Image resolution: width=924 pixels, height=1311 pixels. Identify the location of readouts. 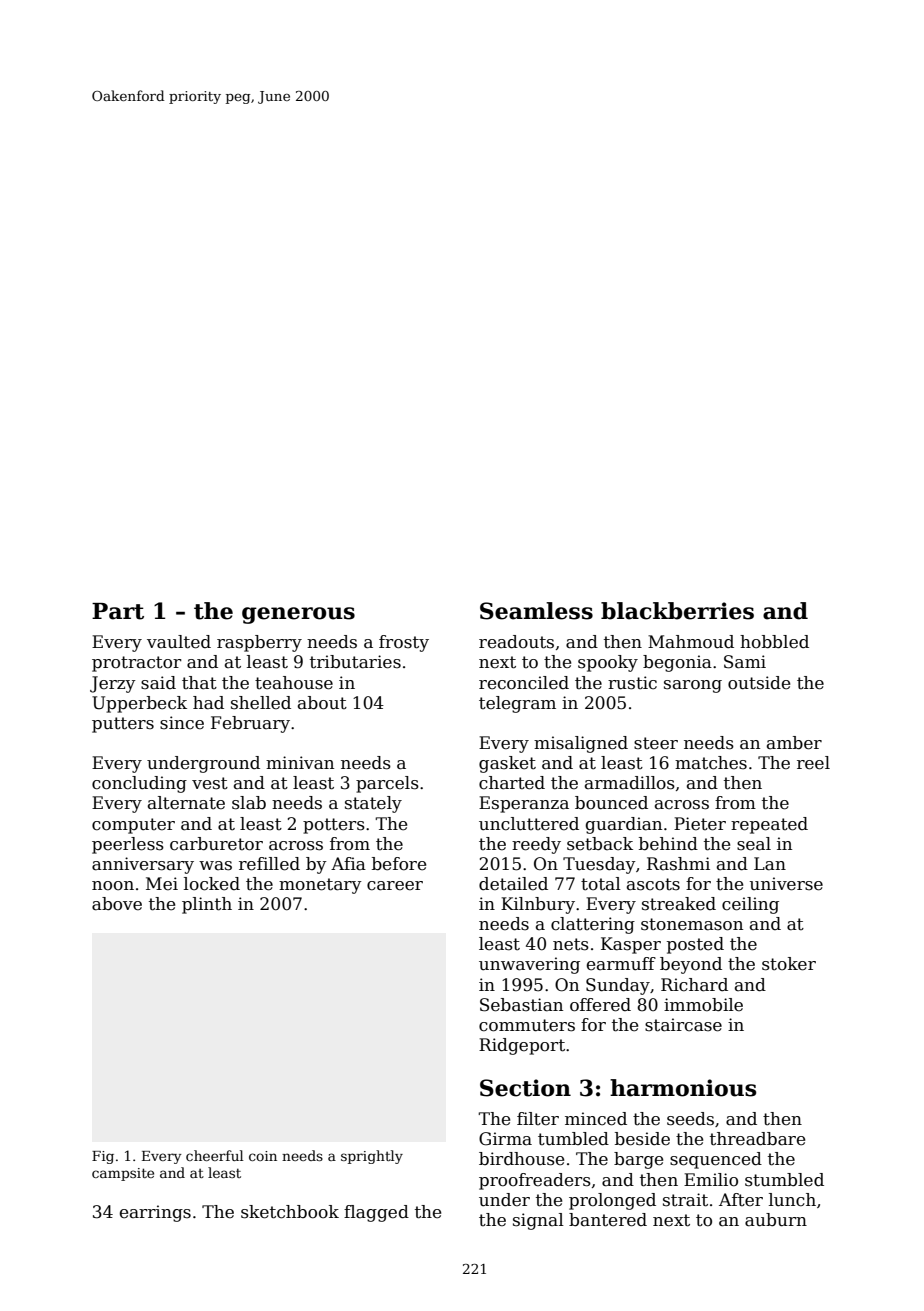
(516, 642).
